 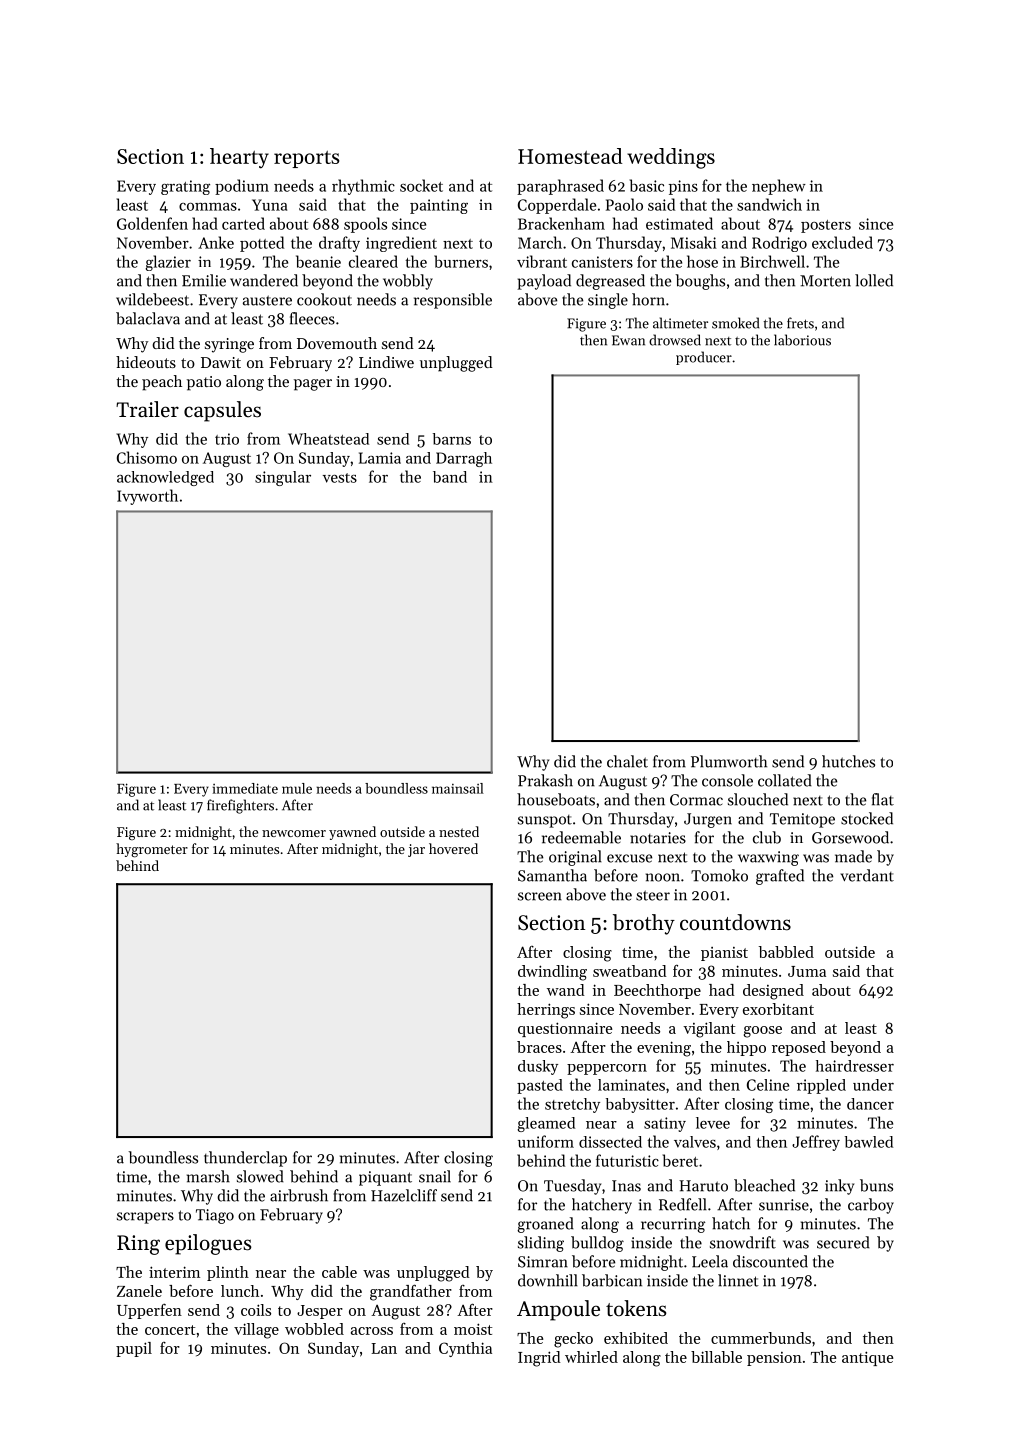 What do you see at coordinates (269, 205) in the screenshot?
I see `Yuna` at bounding box center [269, 205].
